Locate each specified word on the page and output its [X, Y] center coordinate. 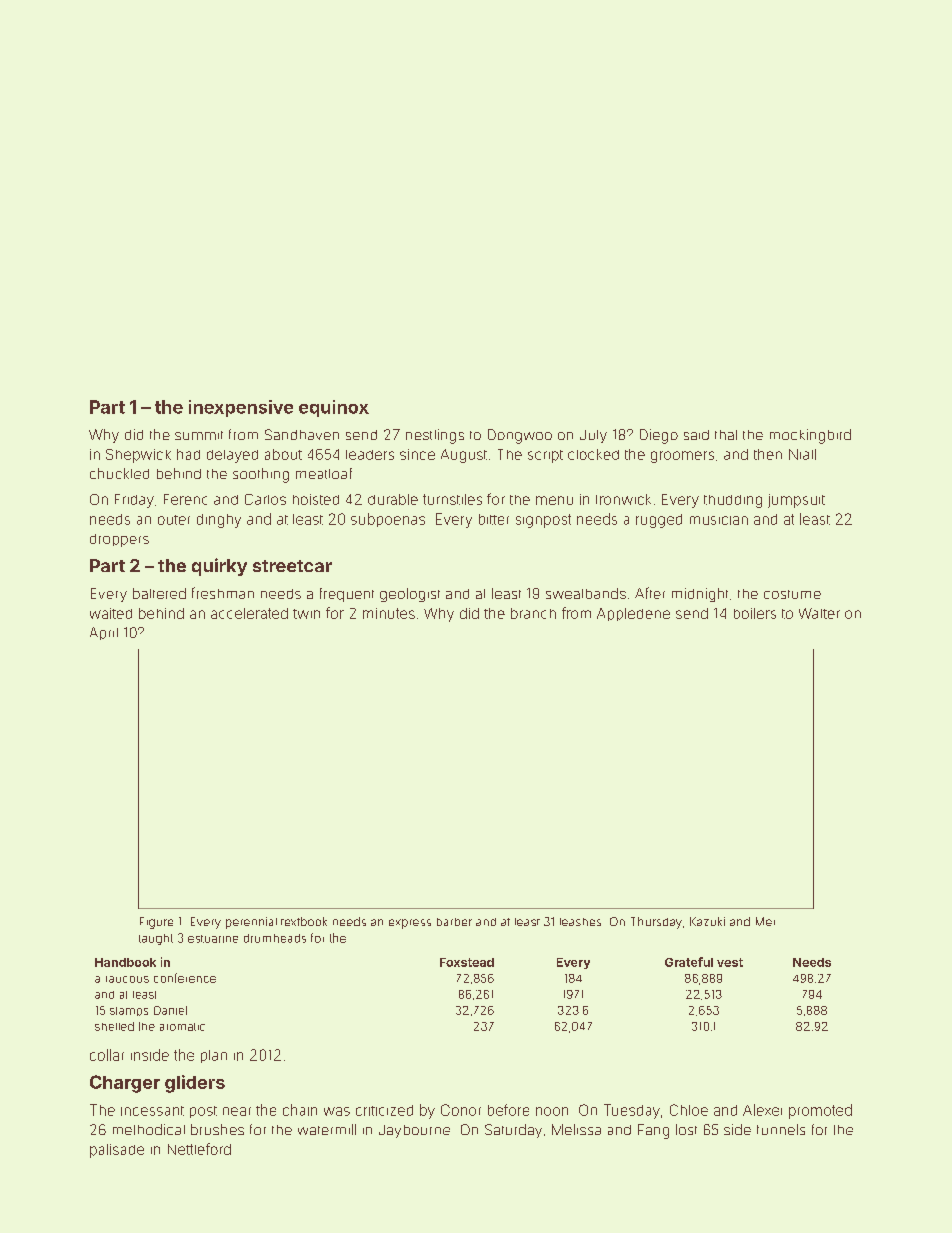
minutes [389, 613]
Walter [819, 613]
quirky [219, 567]
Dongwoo [520, 436]
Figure [156, 923]
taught [156, 939]
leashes [580, 922]
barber [454, 922]
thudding [733, 501]
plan [214, 1056]
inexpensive [241, 408]
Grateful [689, 962]
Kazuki [707, 921]
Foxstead [467, 962]
